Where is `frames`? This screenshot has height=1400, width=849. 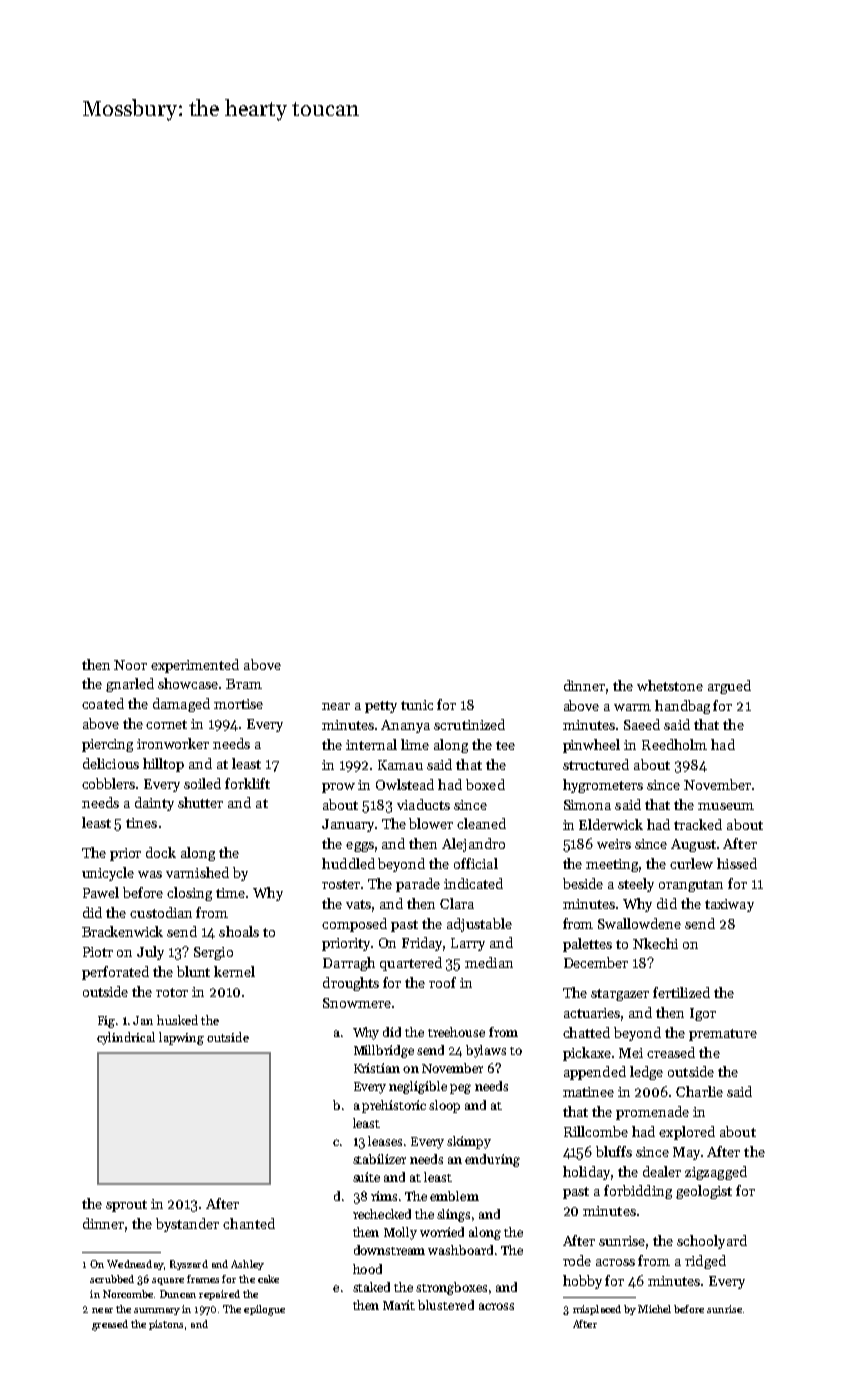
frames is located at coordinates (203, 1279).
